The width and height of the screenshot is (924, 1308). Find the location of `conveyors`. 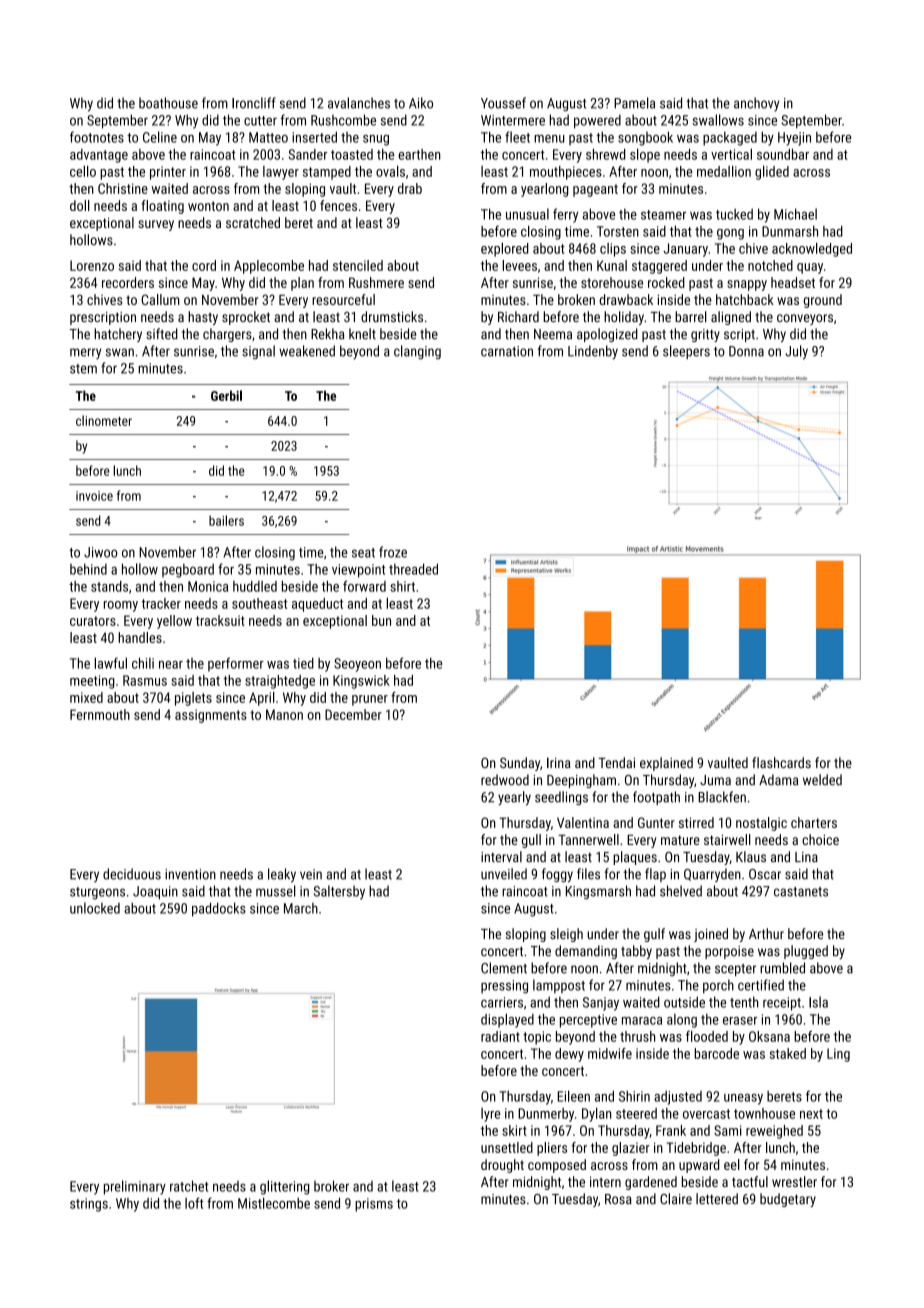

conveyors is located at coordinates (805, 319).
